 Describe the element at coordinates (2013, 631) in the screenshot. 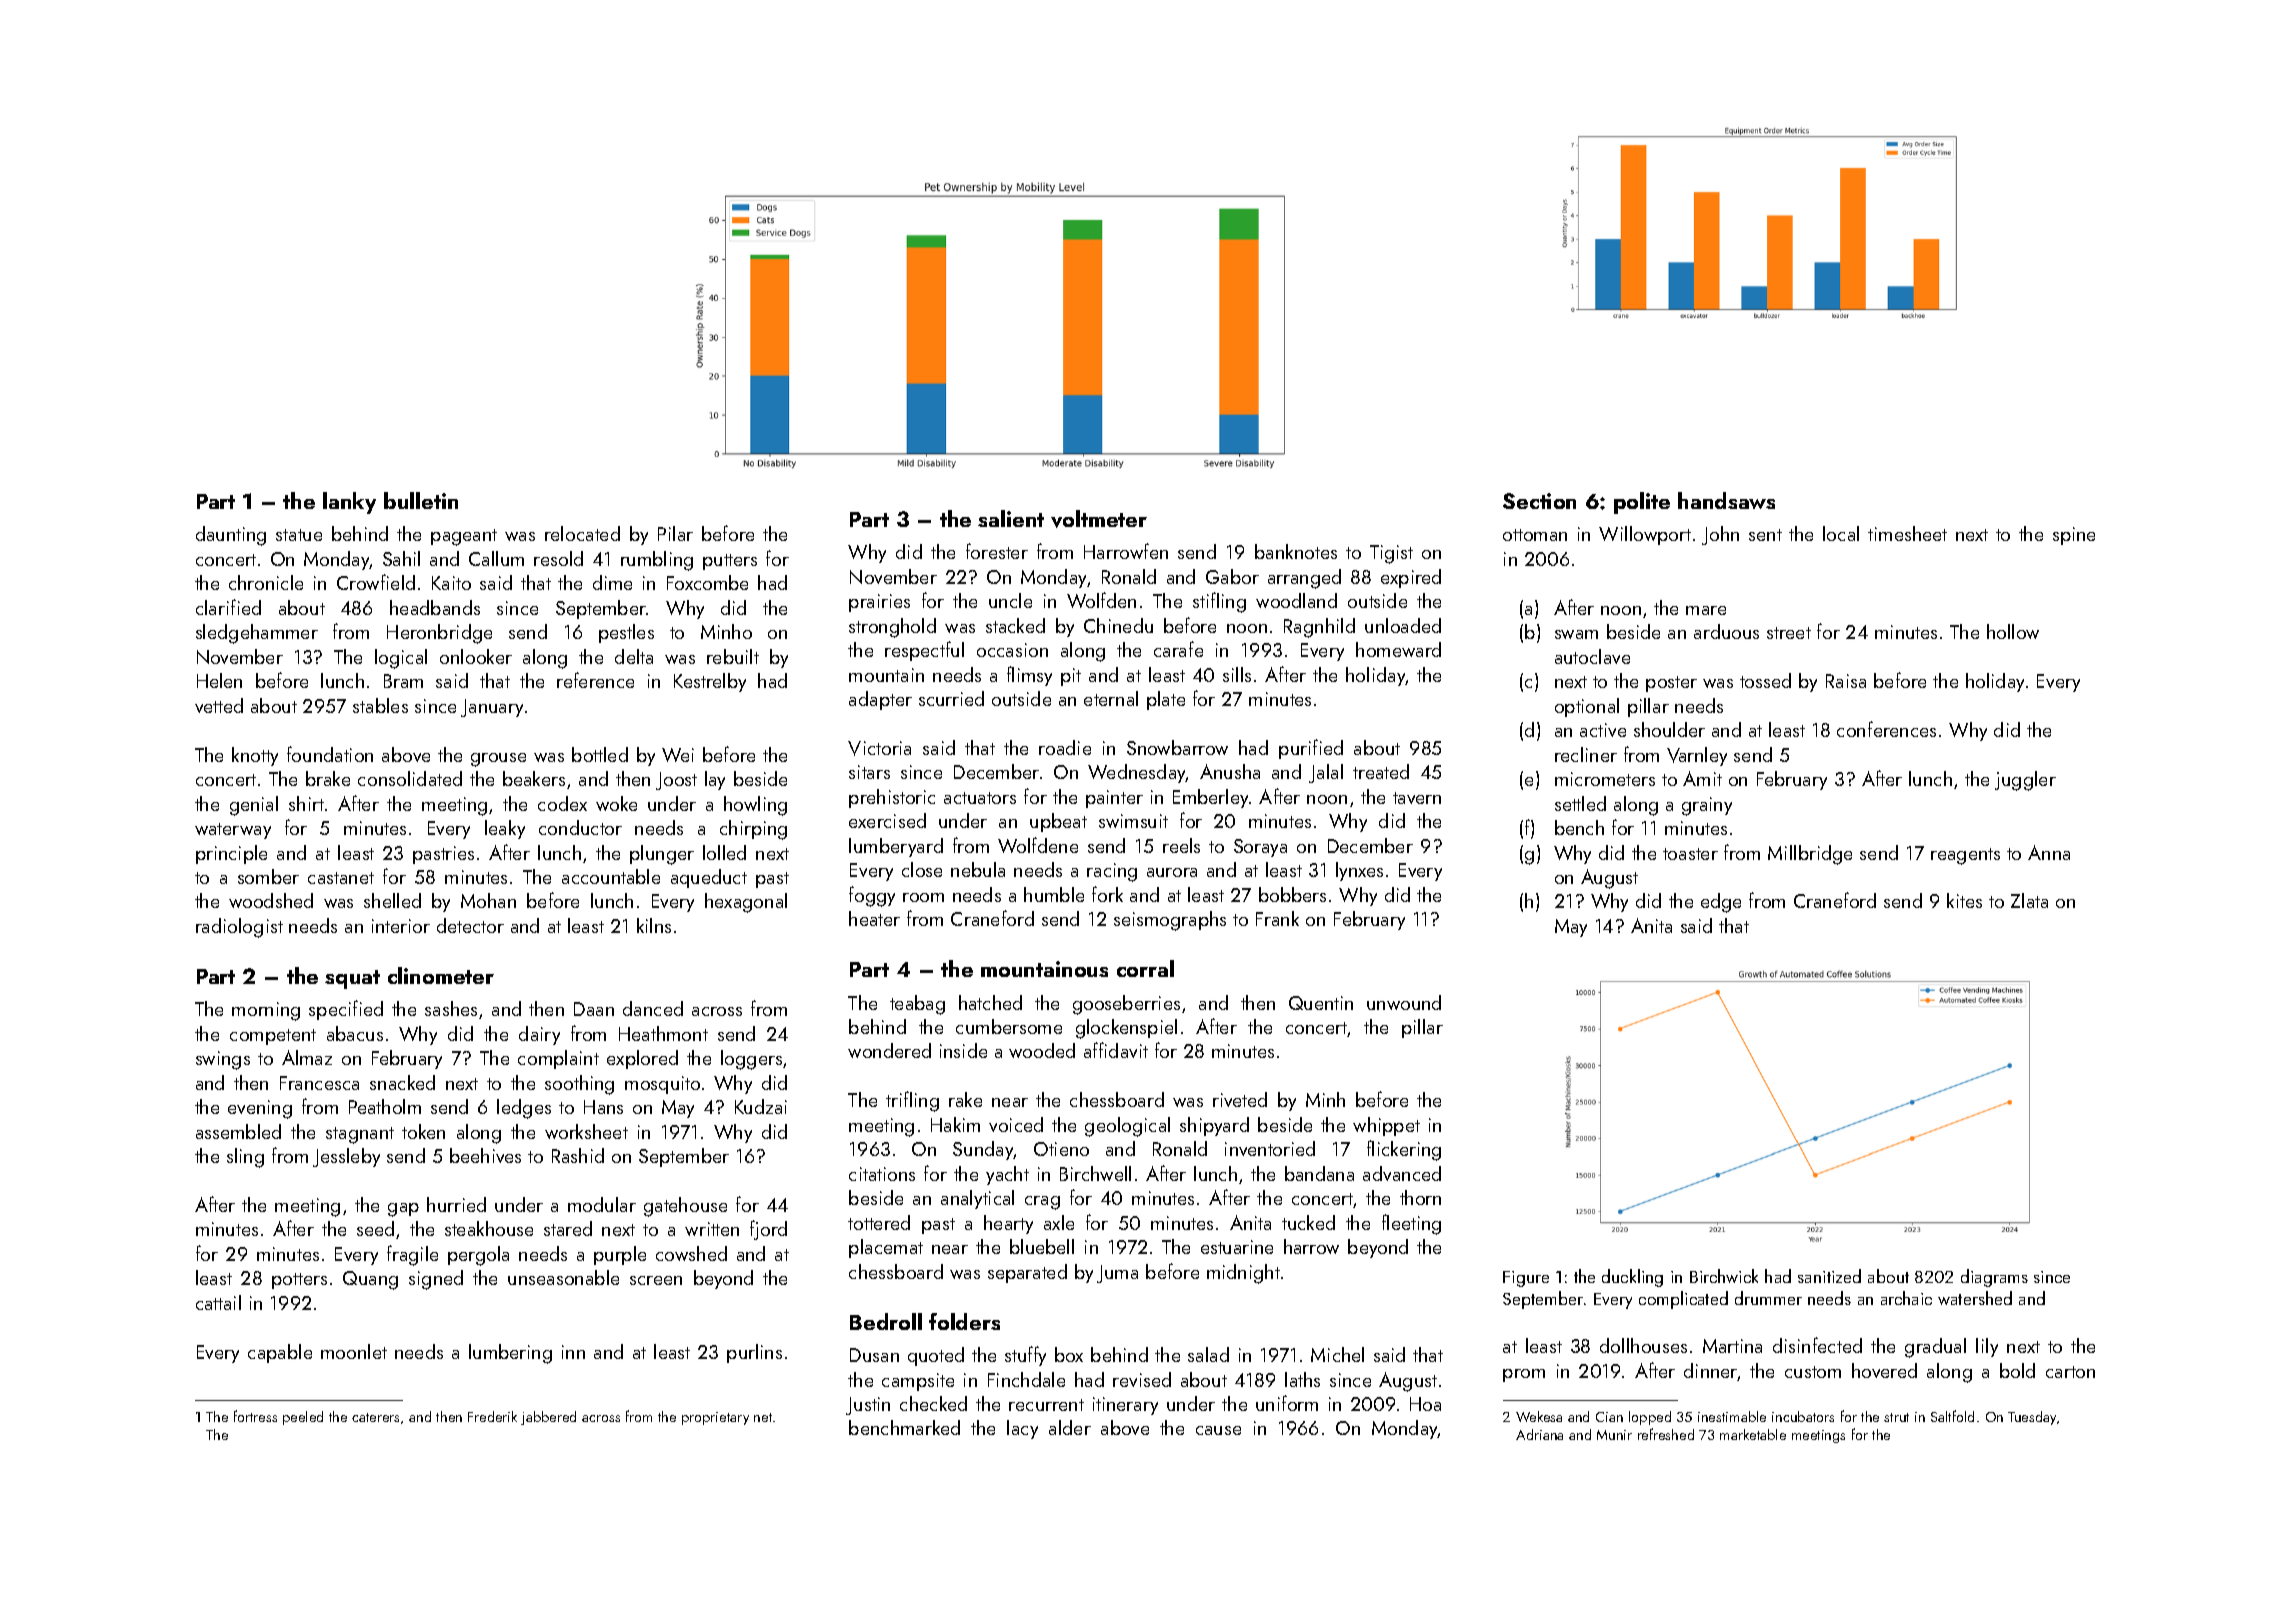

I see `hollow` at that location.
